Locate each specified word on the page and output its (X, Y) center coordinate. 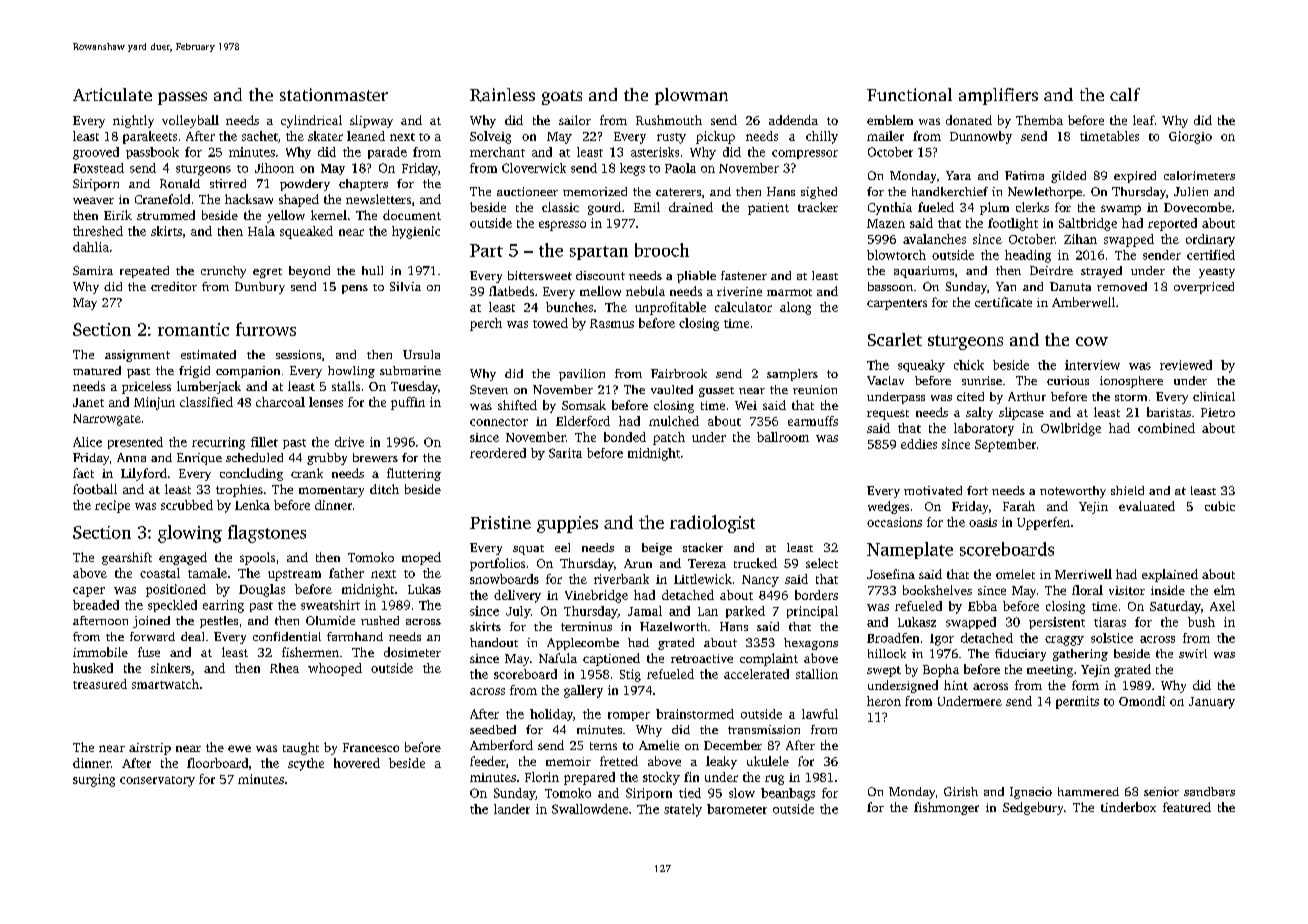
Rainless (502, 95)
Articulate (112, 94)
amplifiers (998, 96)
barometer (737, 809)
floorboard (217, 763)
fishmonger (946, 808)
